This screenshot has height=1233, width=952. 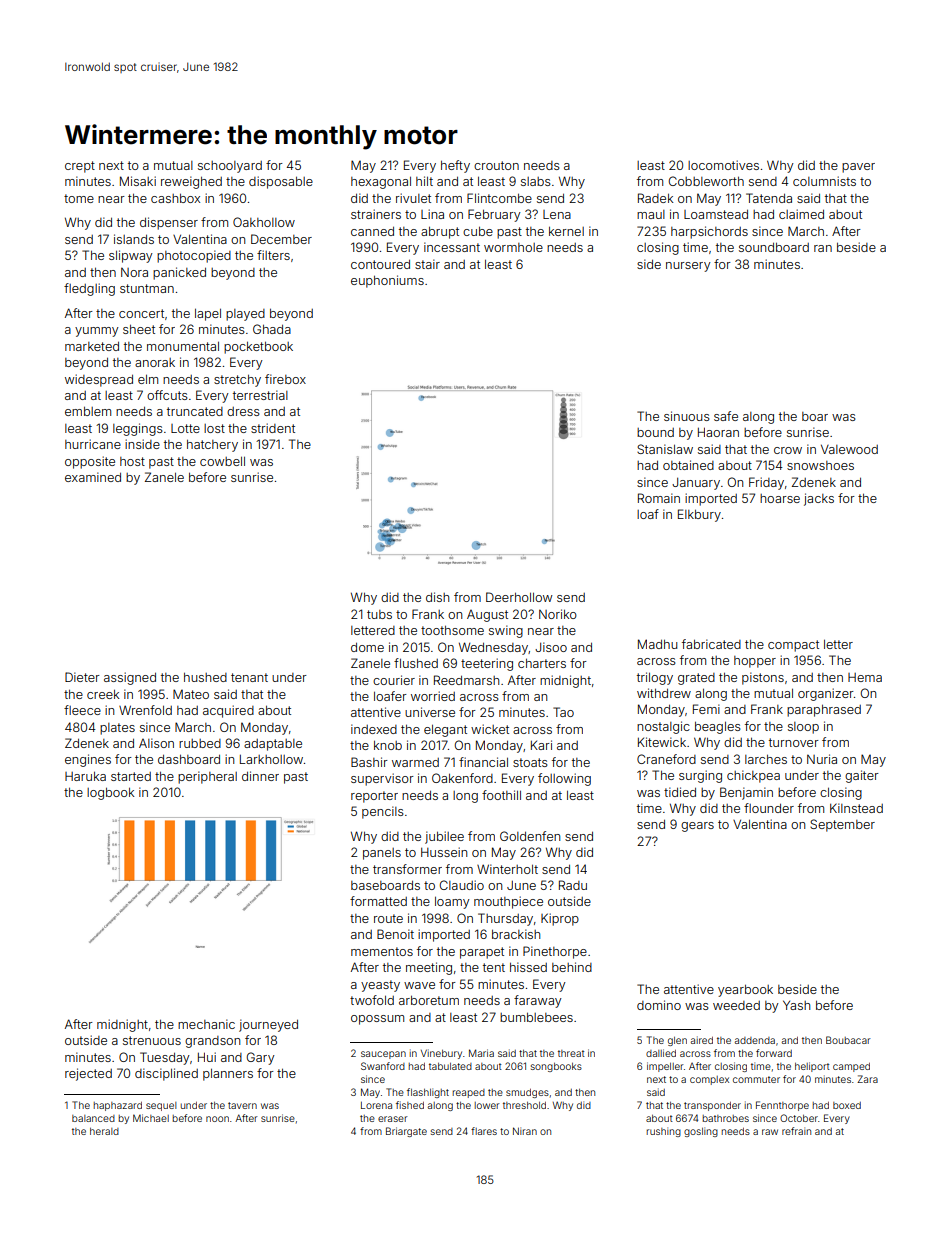 I want to click on schoolyard, so click(x=230, y=167).
